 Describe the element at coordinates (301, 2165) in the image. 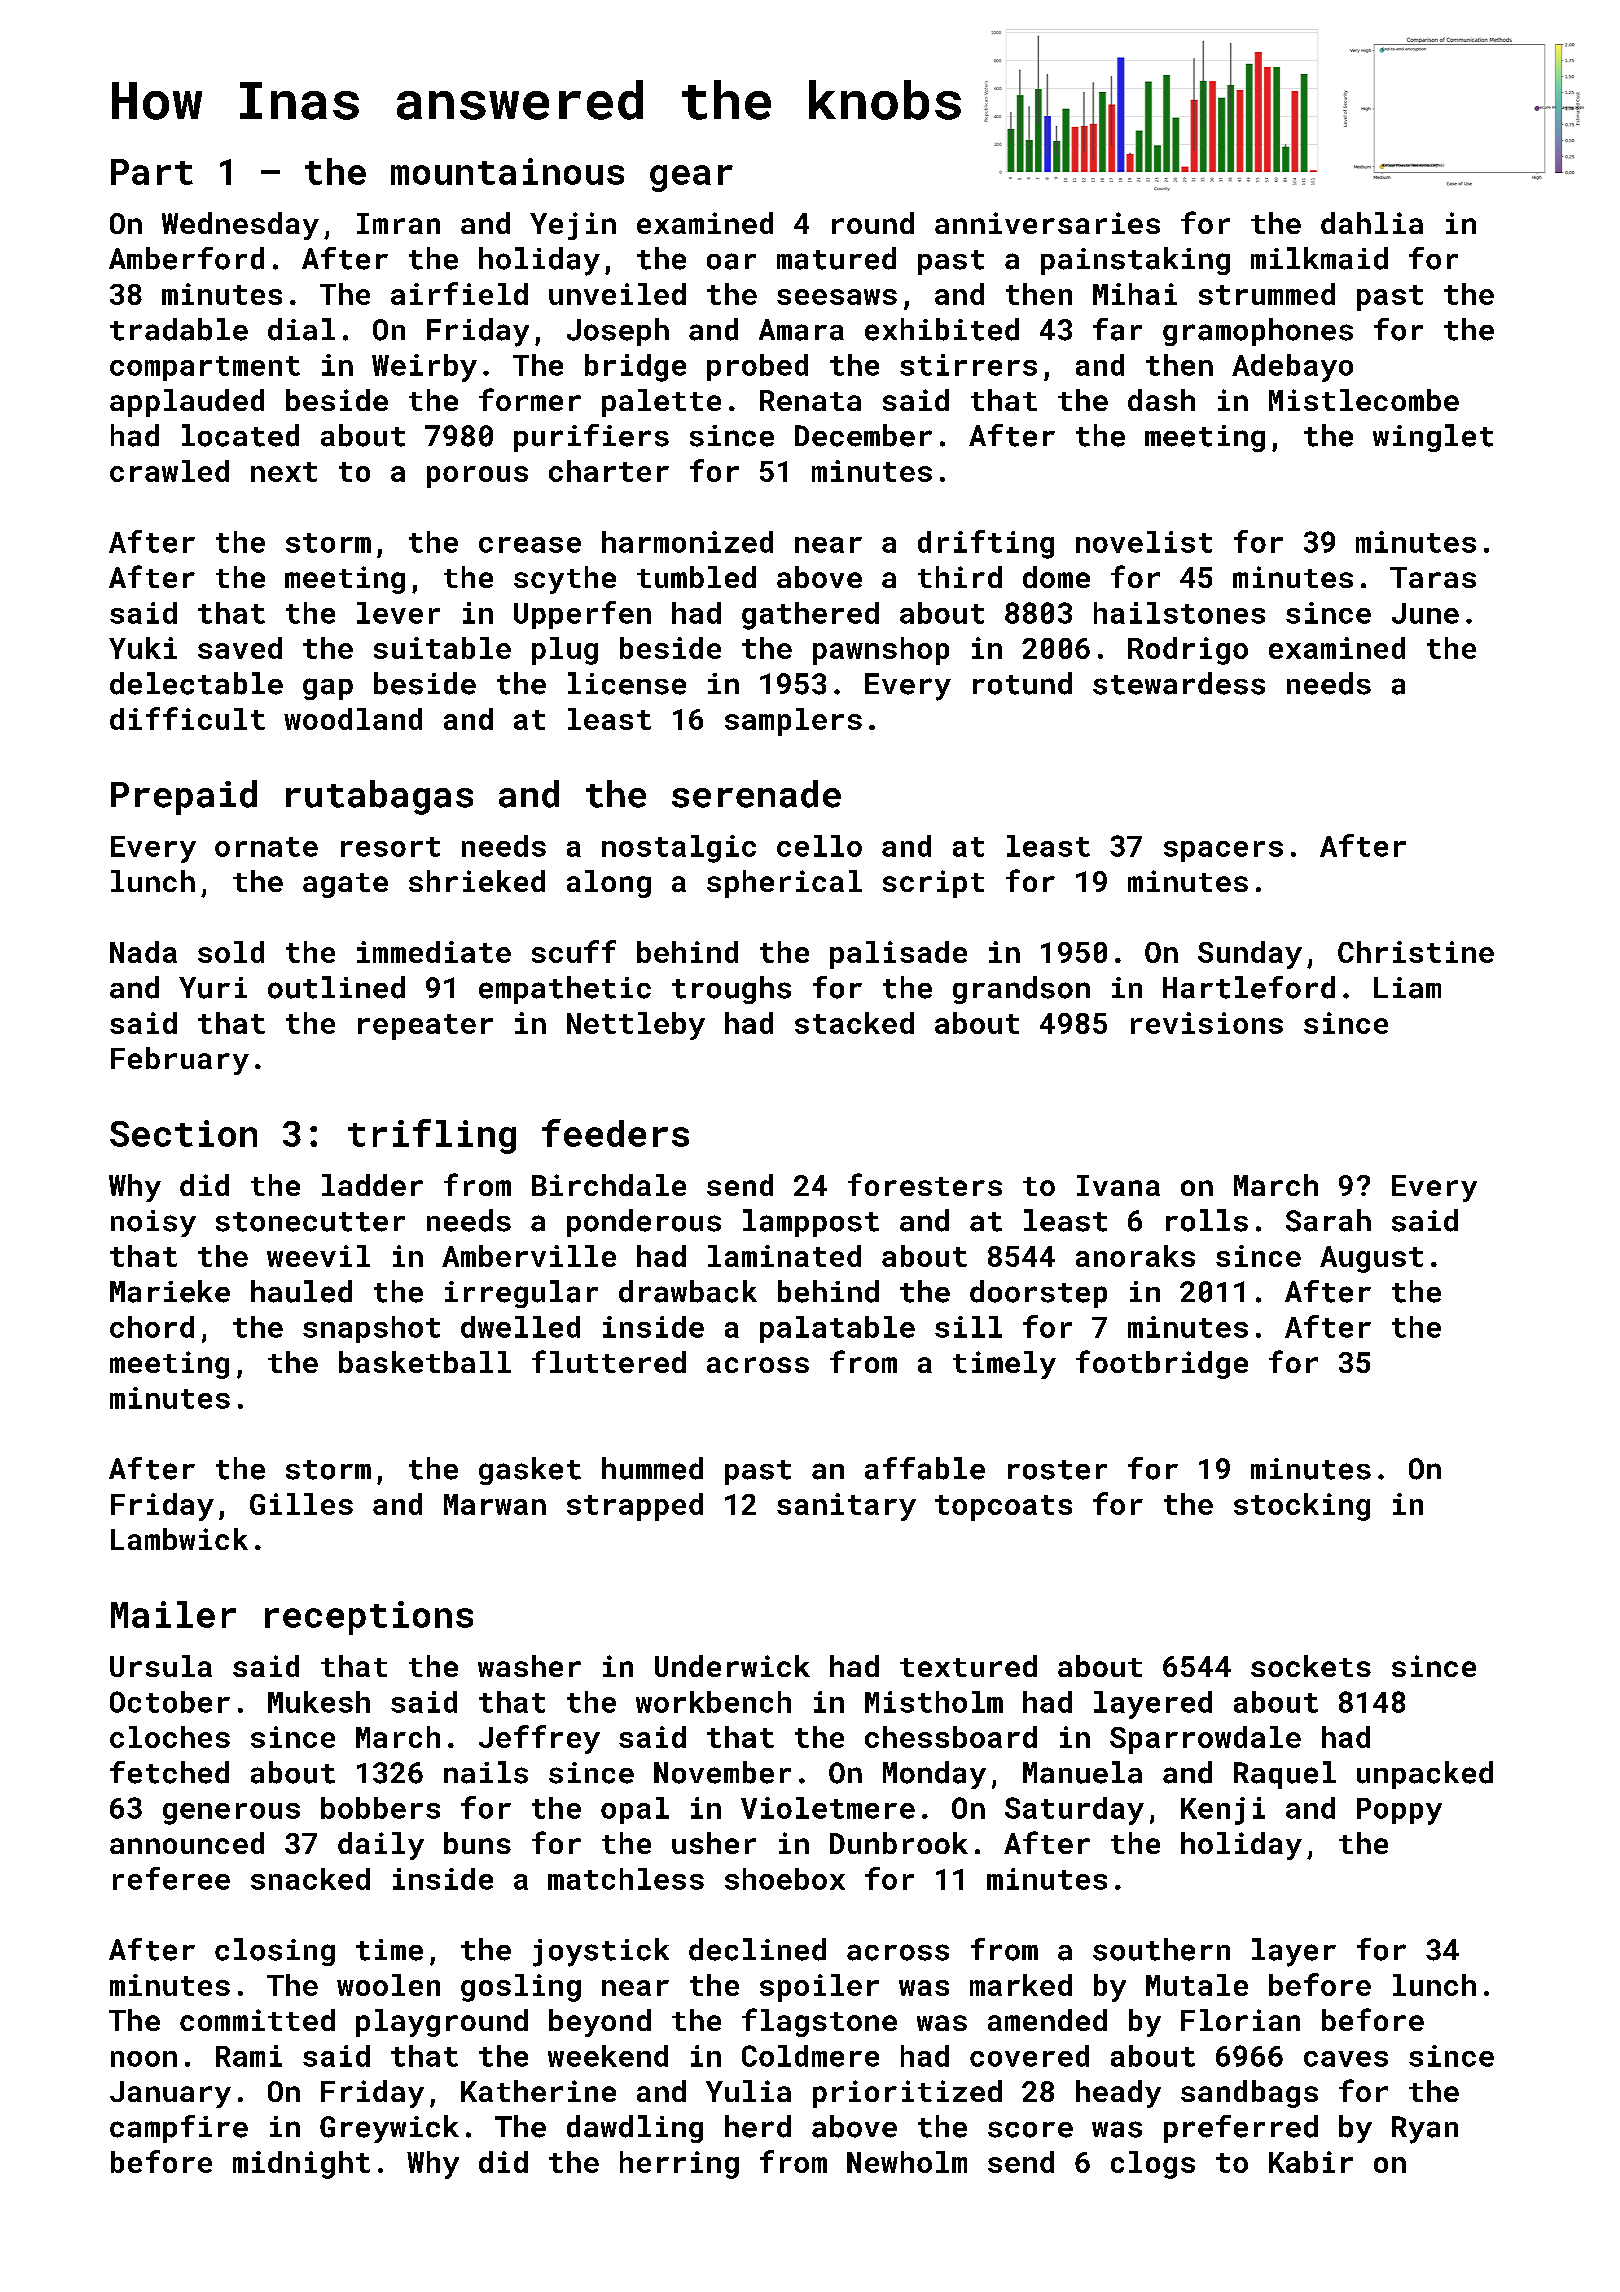

I see `midnight` at that location.
